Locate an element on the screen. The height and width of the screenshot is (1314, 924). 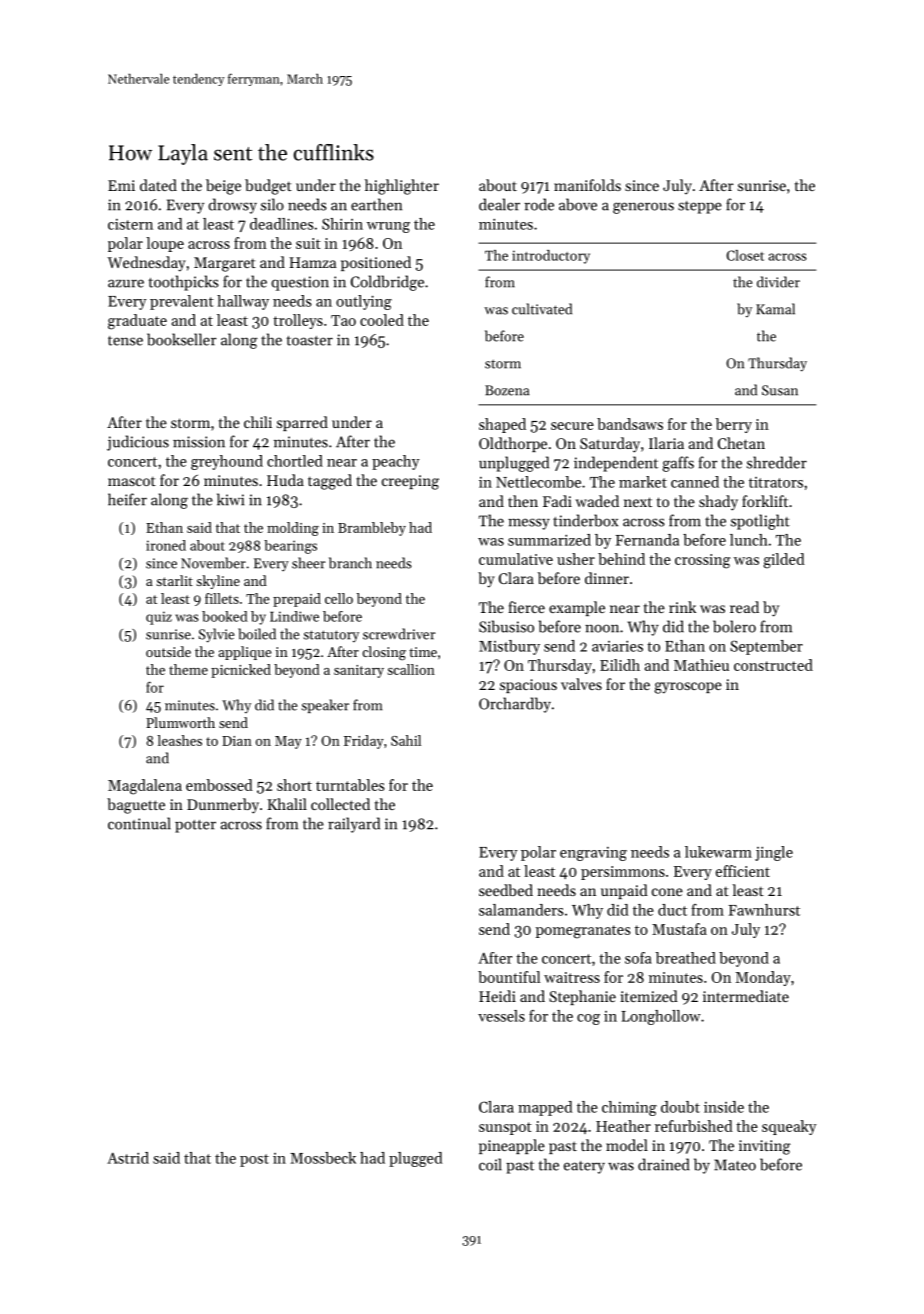
read is located at coordinates (744, 607).
